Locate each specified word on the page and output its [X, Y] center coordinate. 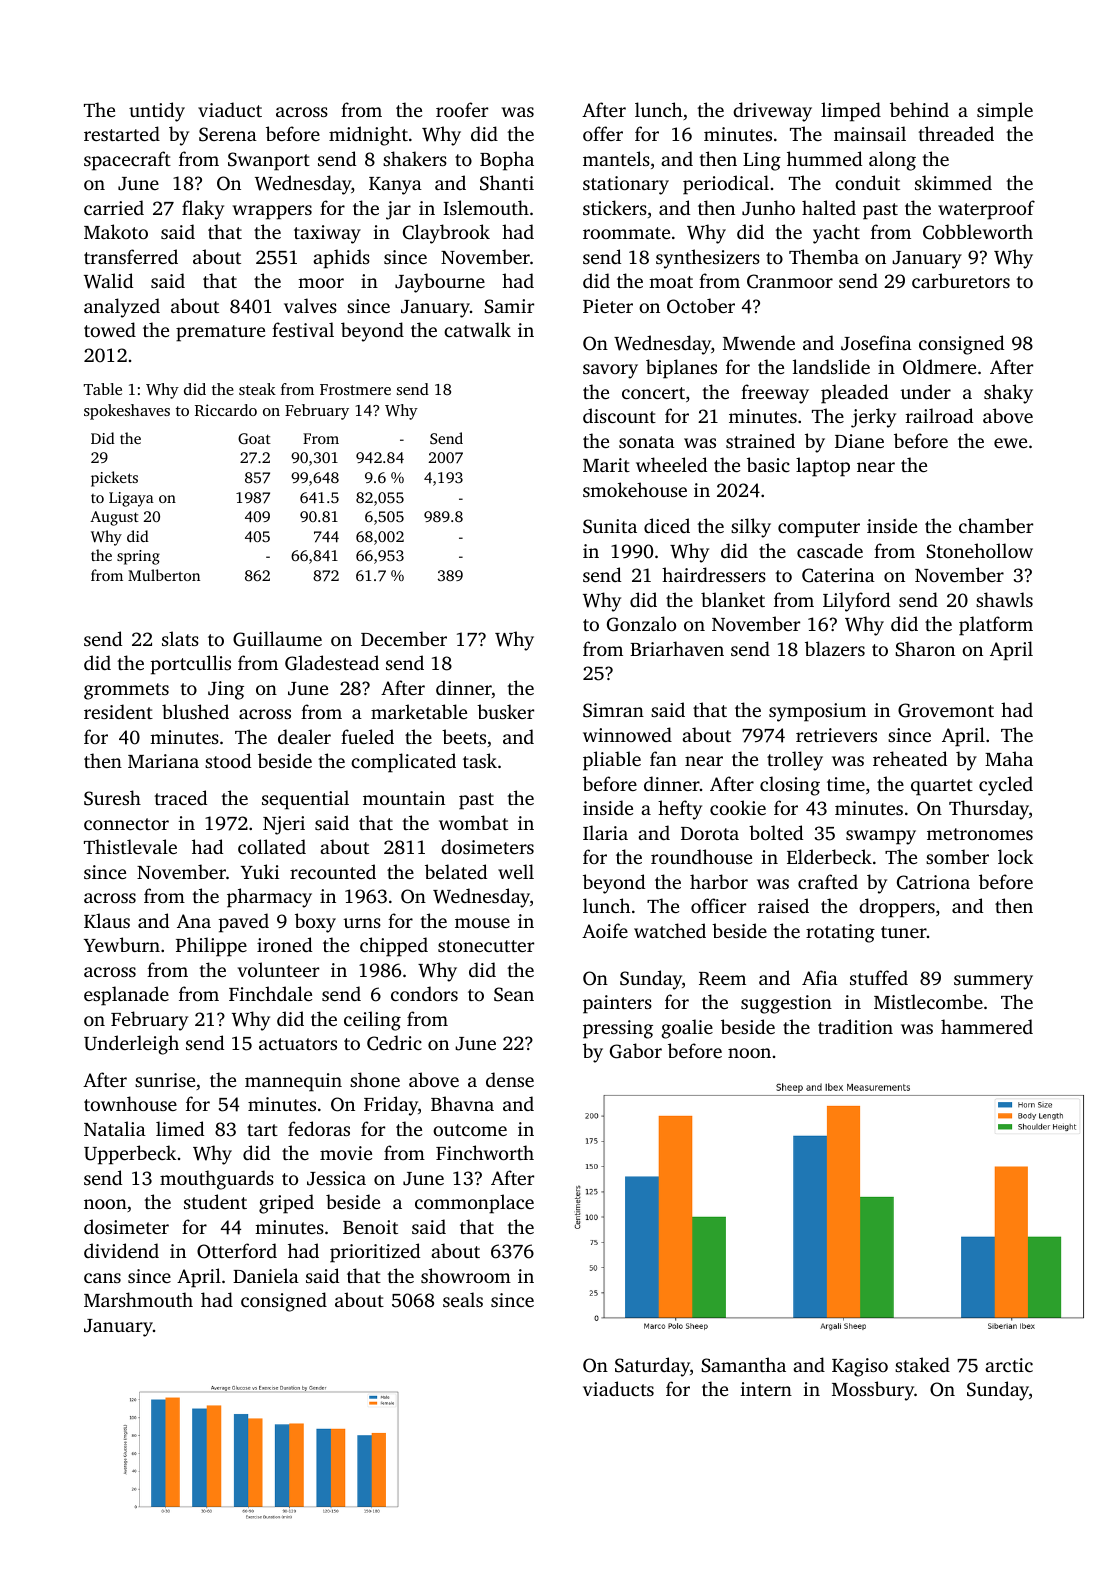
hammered [987, 1026]
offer [603, 133]
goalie [687, 1029]
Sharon [925, 649]
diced [667, 525]
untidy [157, 112]
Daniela [266, 1275]
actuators [298, 1044]
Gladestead [332, 663]
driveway [772, 112]
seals [463, 1299]
